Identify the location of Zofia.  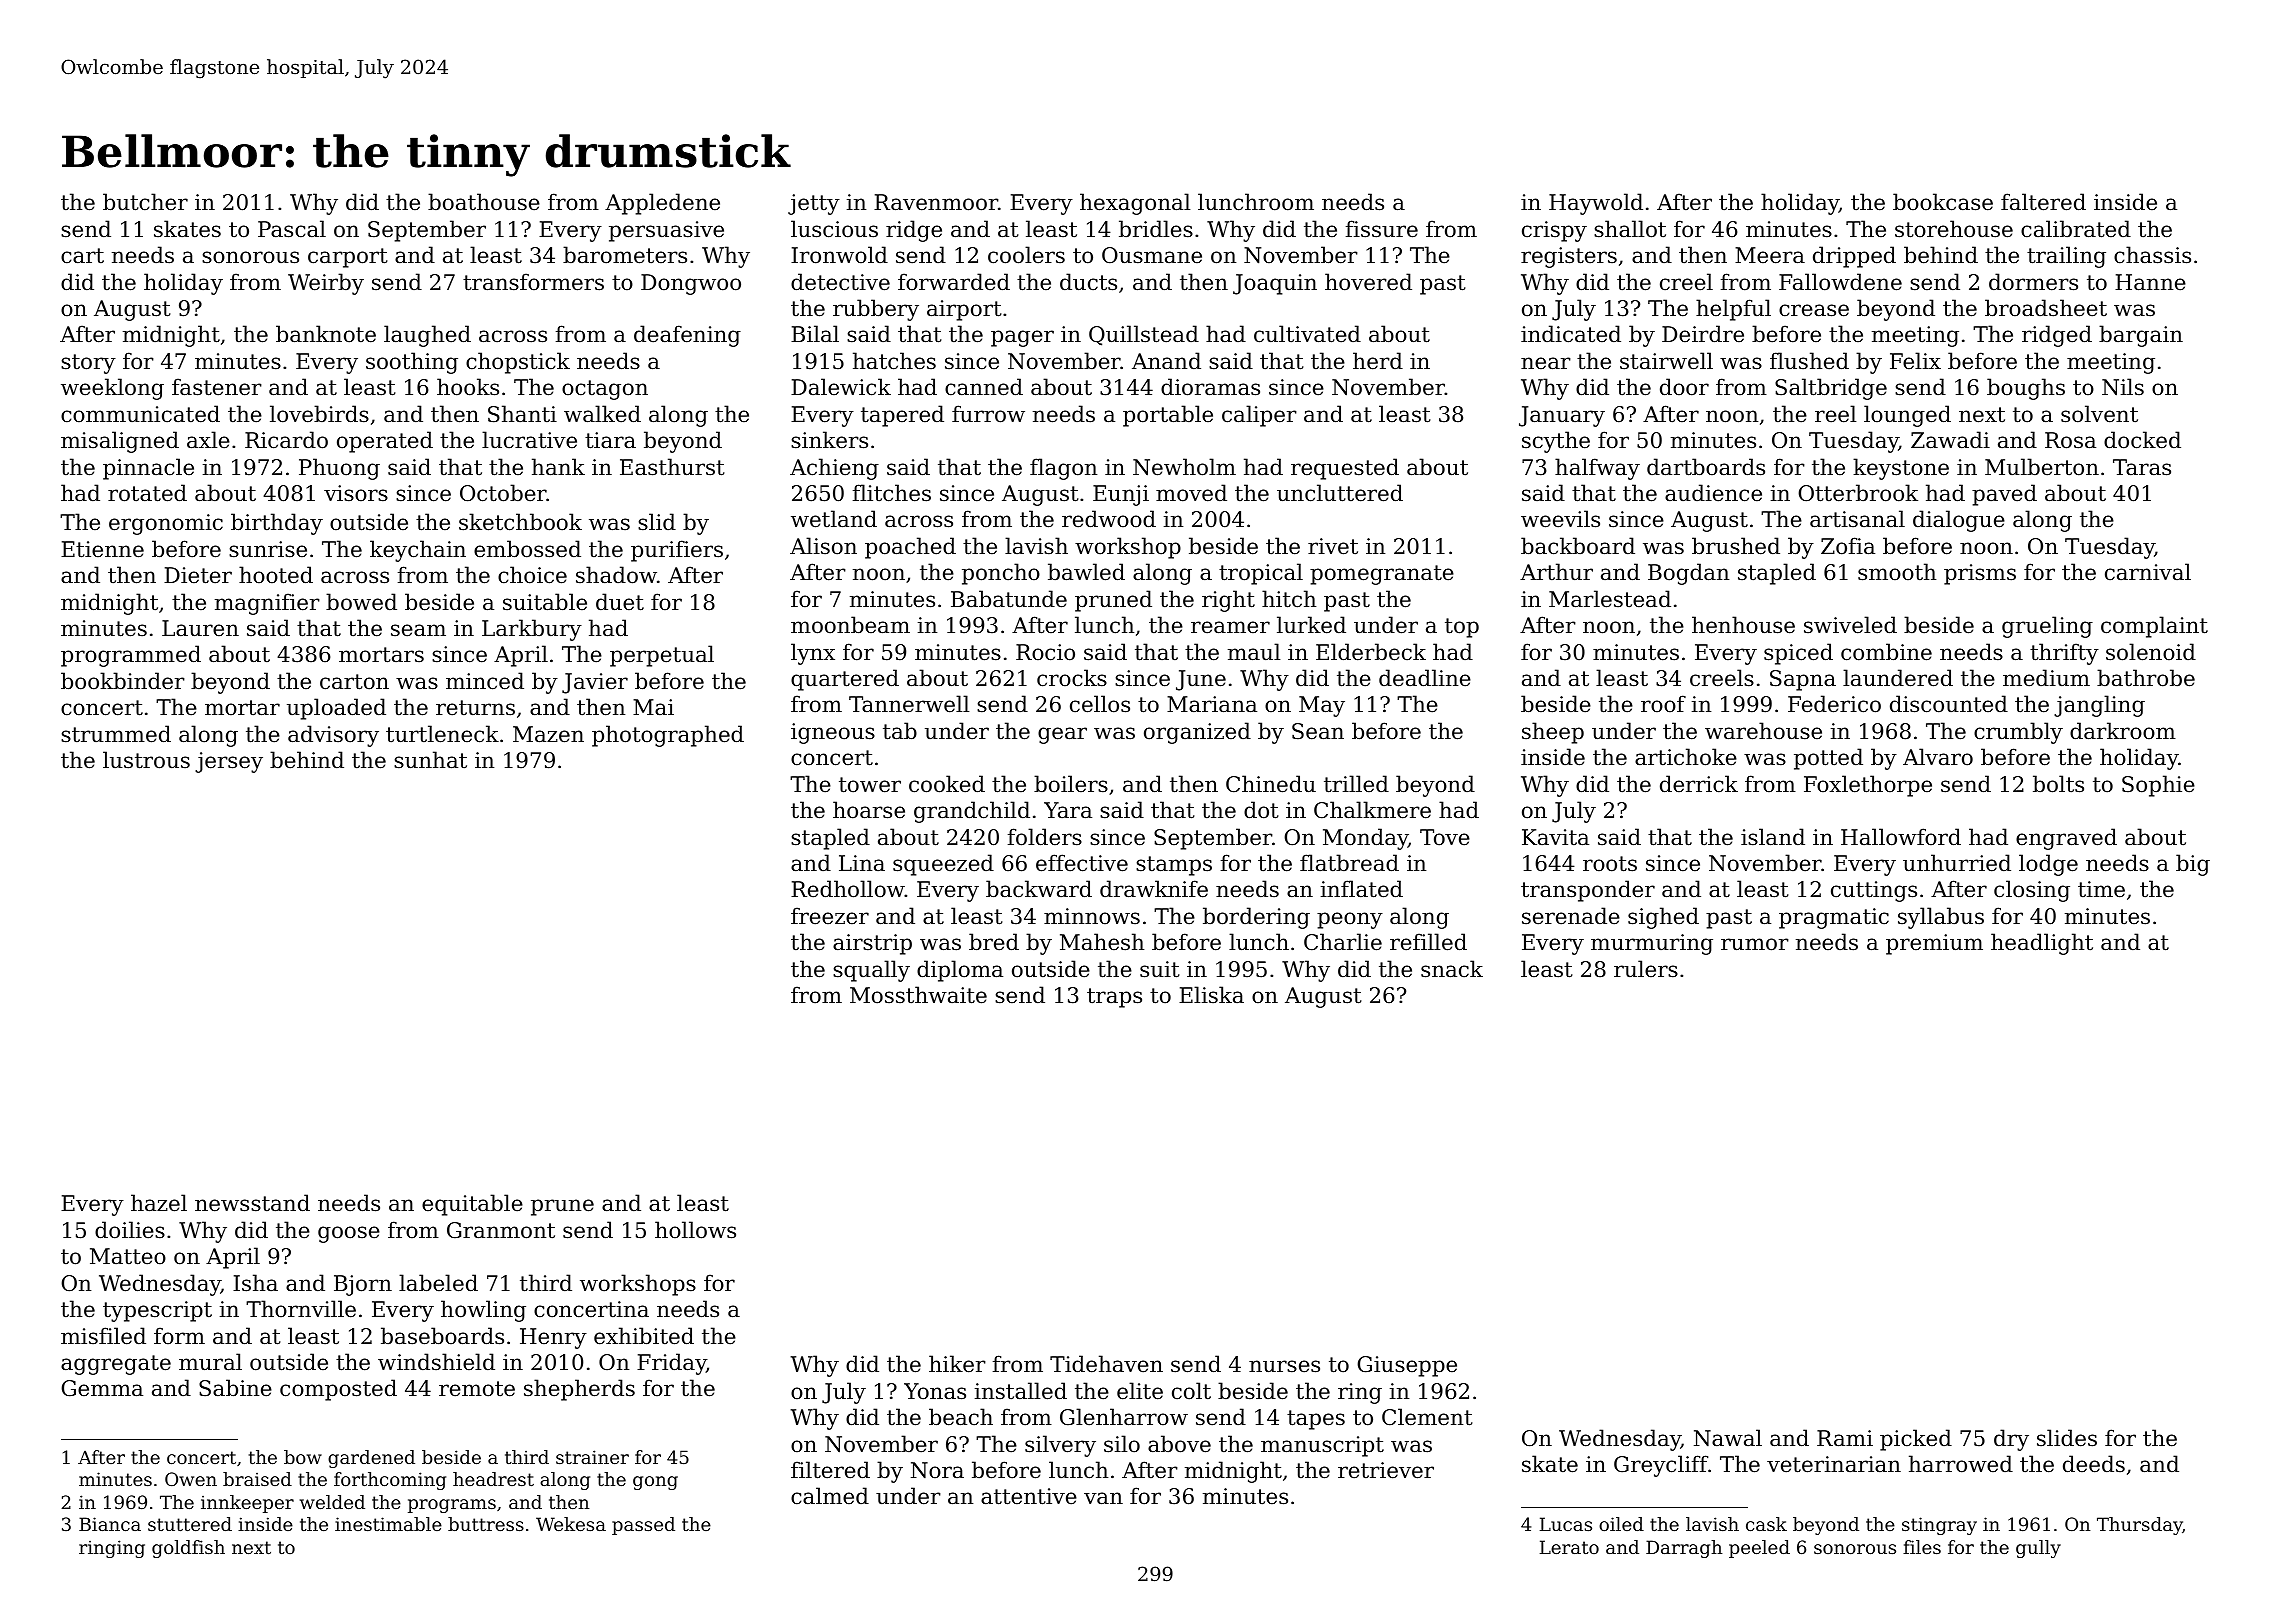
(1848, 546).
